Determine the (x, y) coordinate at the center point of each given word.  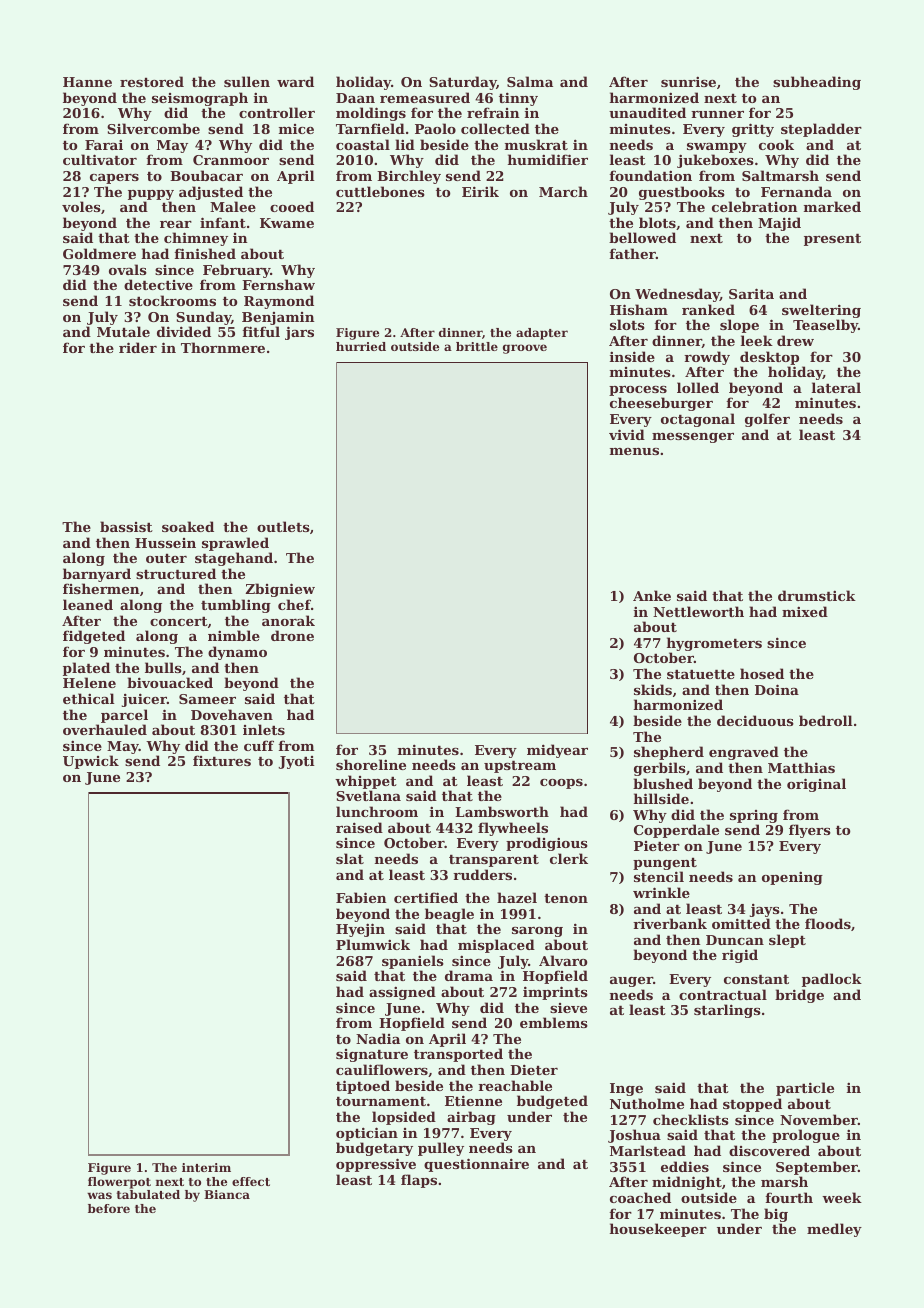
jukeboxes (715, 161)
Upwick (91, 762)
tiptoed (363, 1087)
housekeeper (658, 1230)
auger (631, 982)
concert (179, 621)
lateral (836, 387)
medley (834, 1230)
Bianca (227, 1194)
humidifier (548, 159)
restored (152, 81)
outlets (283, 526)
